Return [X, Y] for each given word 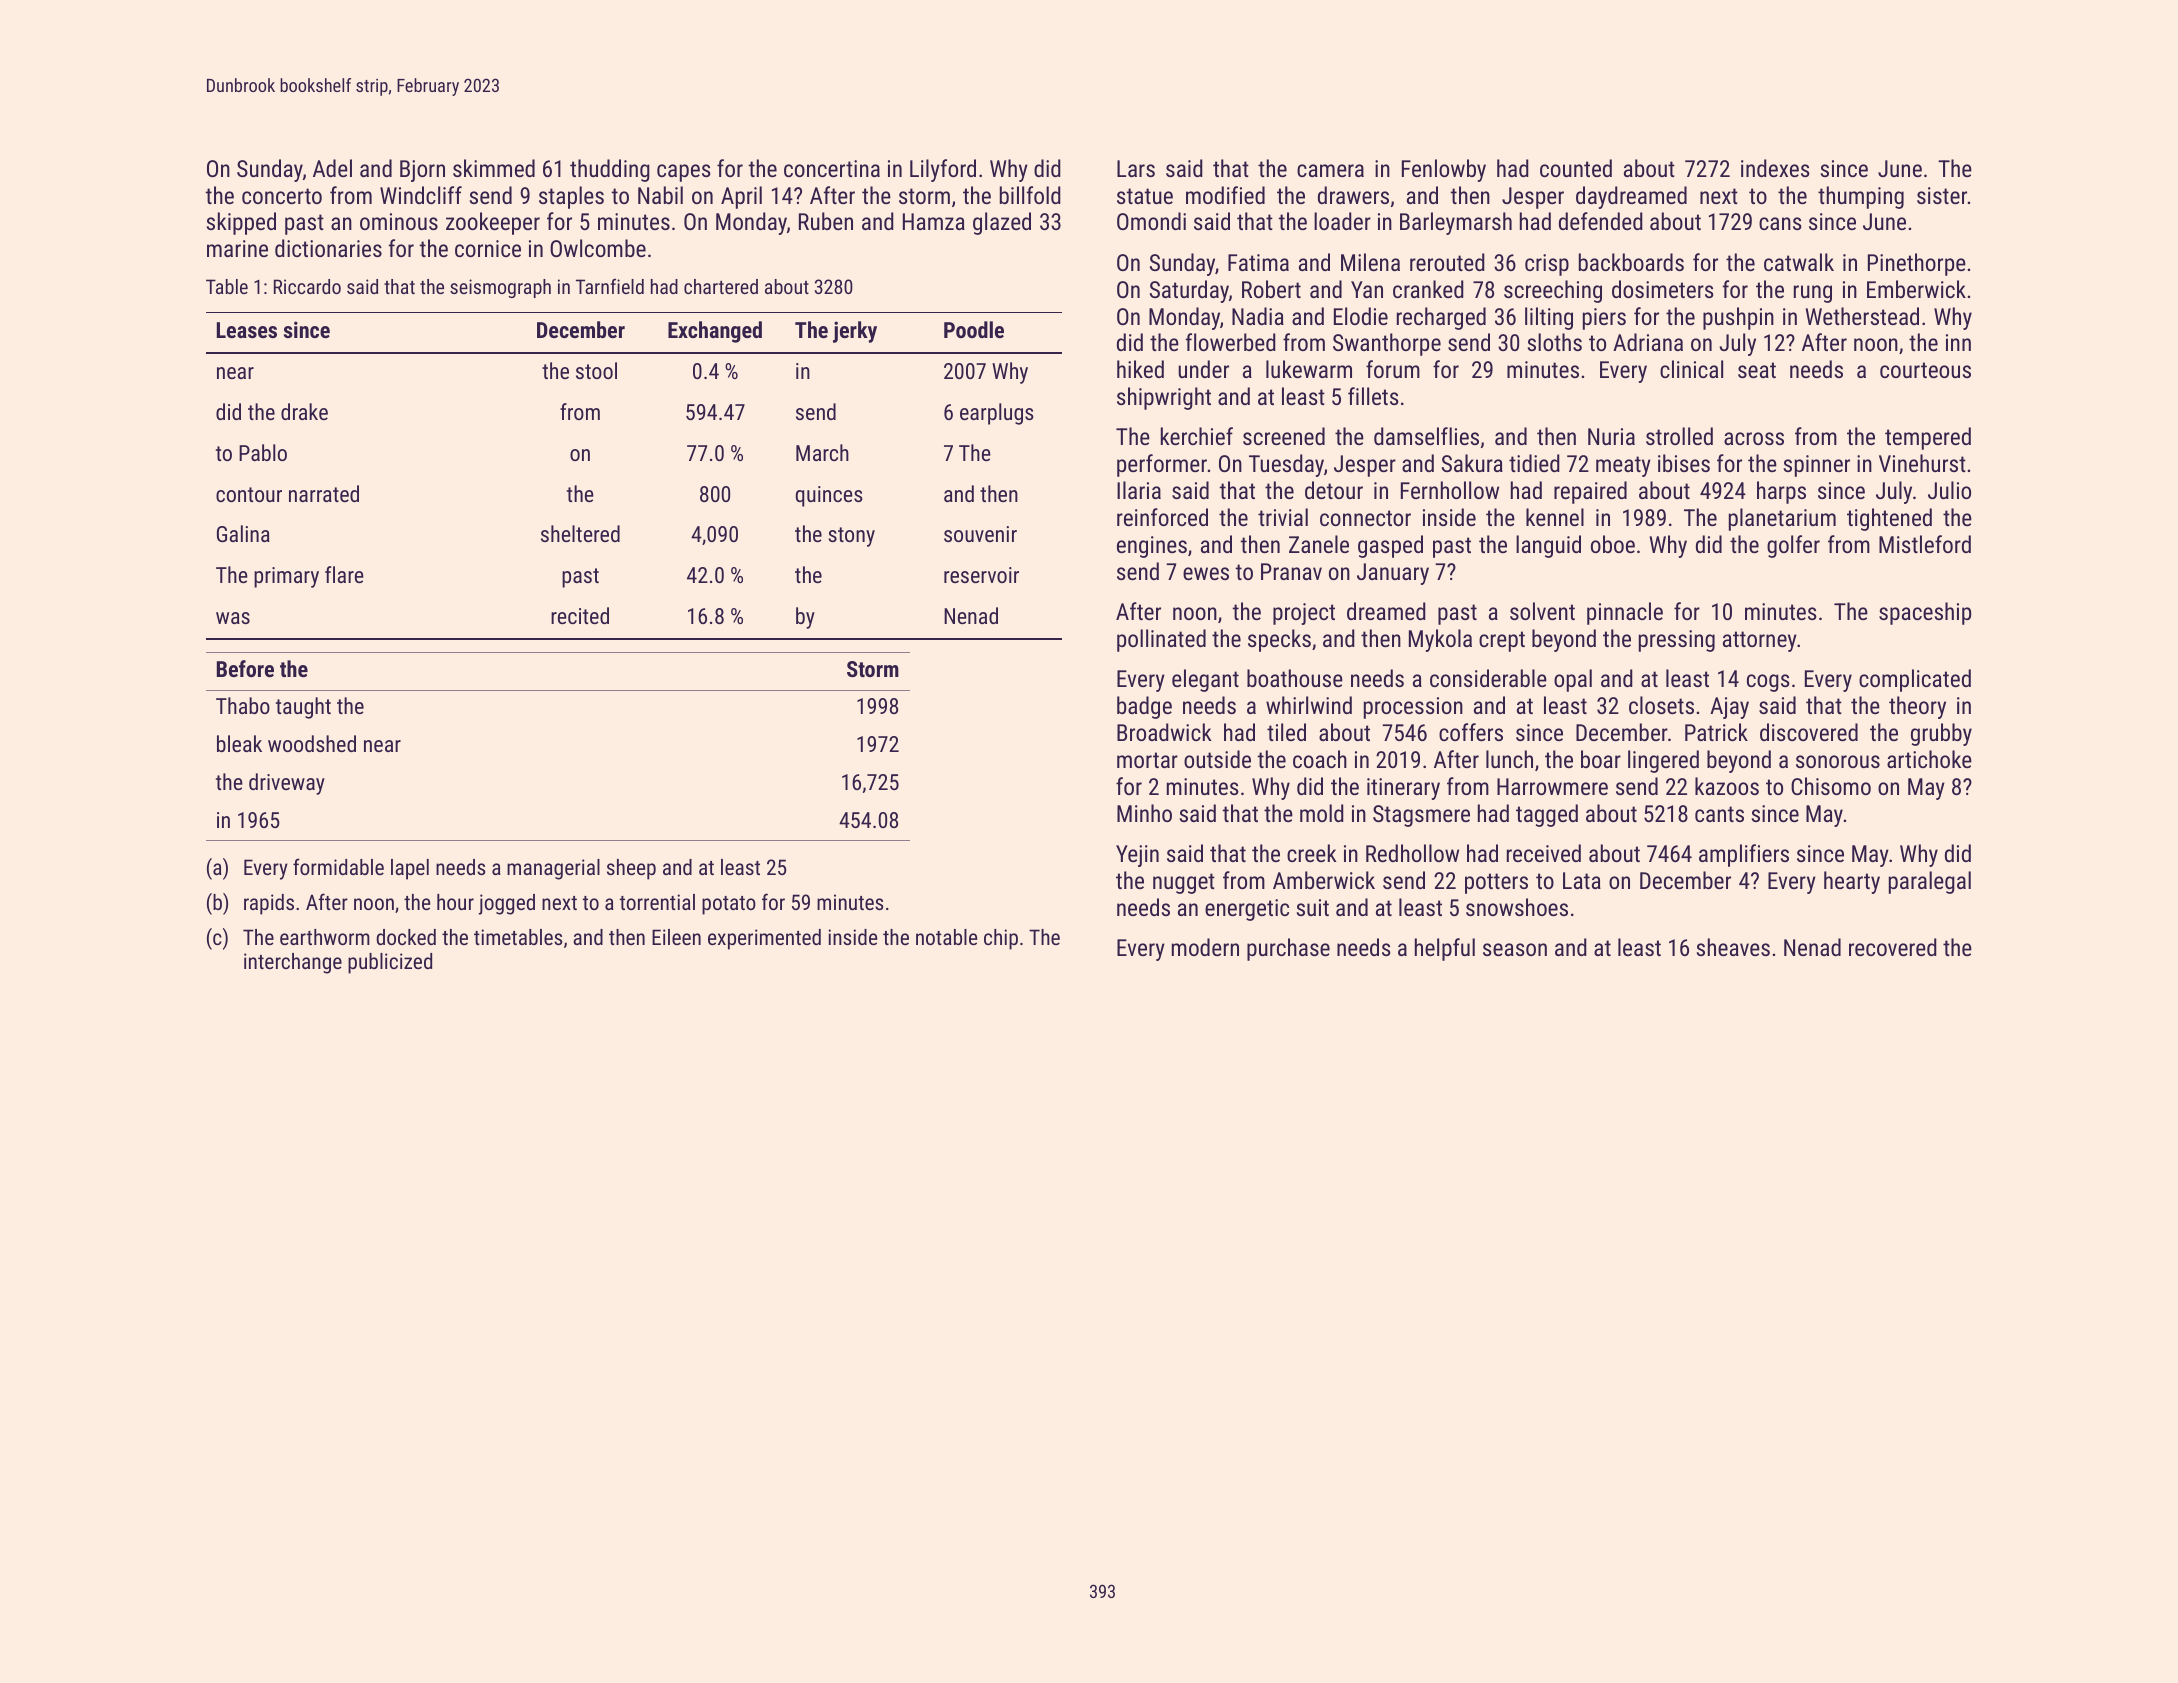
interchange [293, 963]
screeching [1553, 291]
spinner [1817, 466]
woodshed [312, 743]
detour [1334, 490]
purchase [1288, 949]
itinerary [1403, 789]
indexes [1775, 168]
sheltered [580, 533]
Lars [1136, 168]
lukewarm [1309, 369]
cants [1719, 814]
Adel [332, 168]
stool [596, 370]
